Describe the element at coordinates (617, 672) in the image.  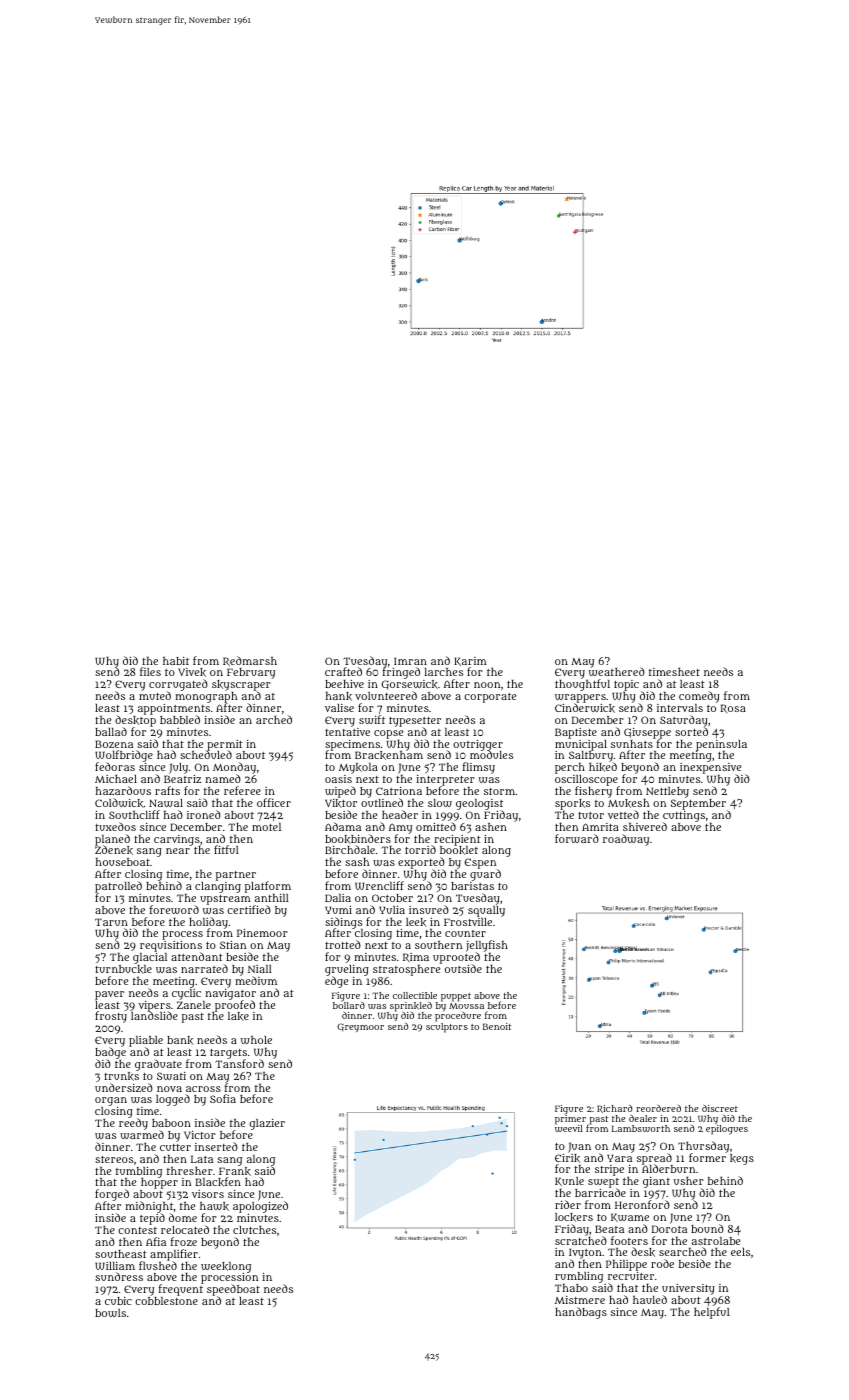
I see `weathered` at that location.
